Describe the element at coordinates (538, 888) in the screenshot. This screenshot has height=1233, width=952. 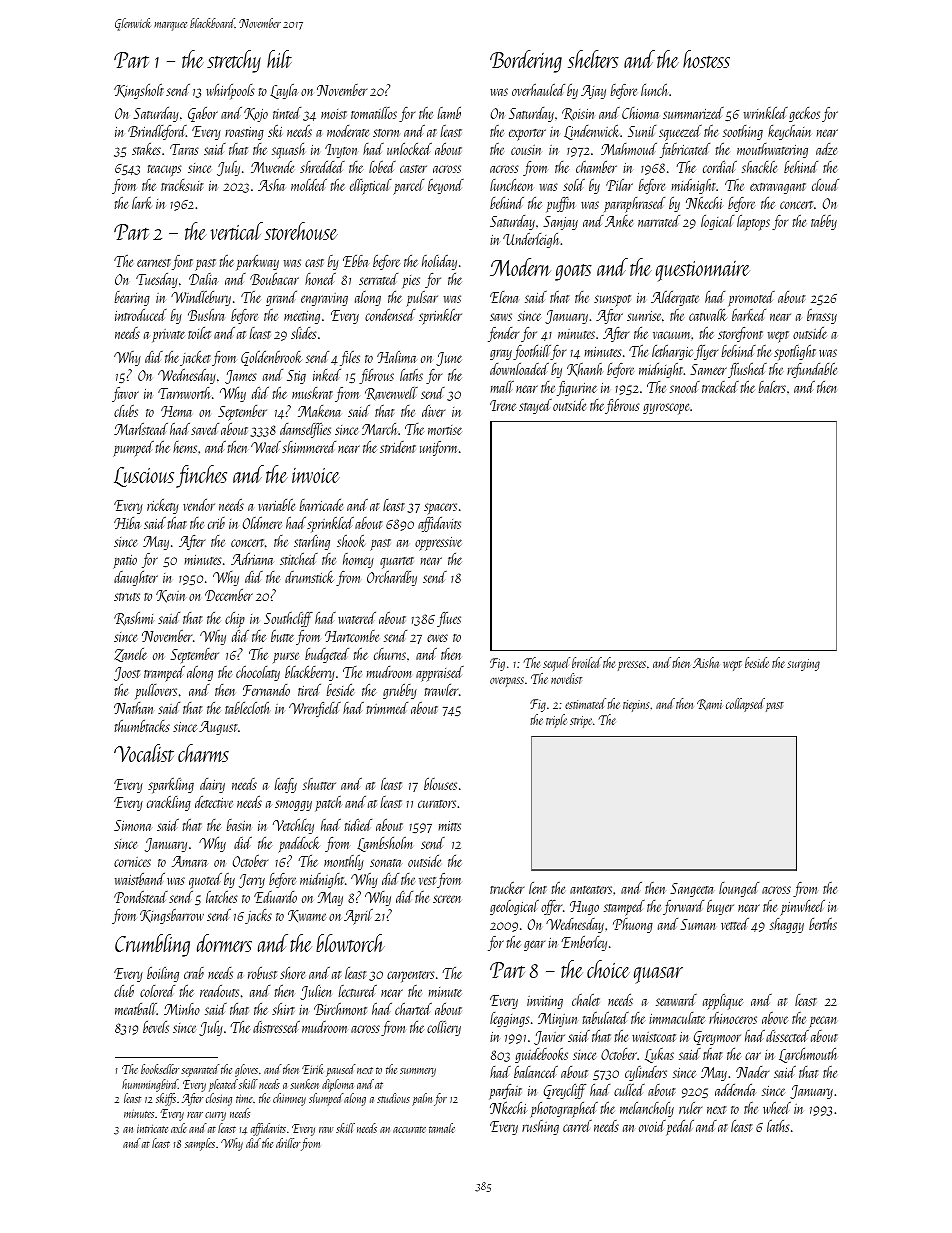
I see `lent` at that location.
